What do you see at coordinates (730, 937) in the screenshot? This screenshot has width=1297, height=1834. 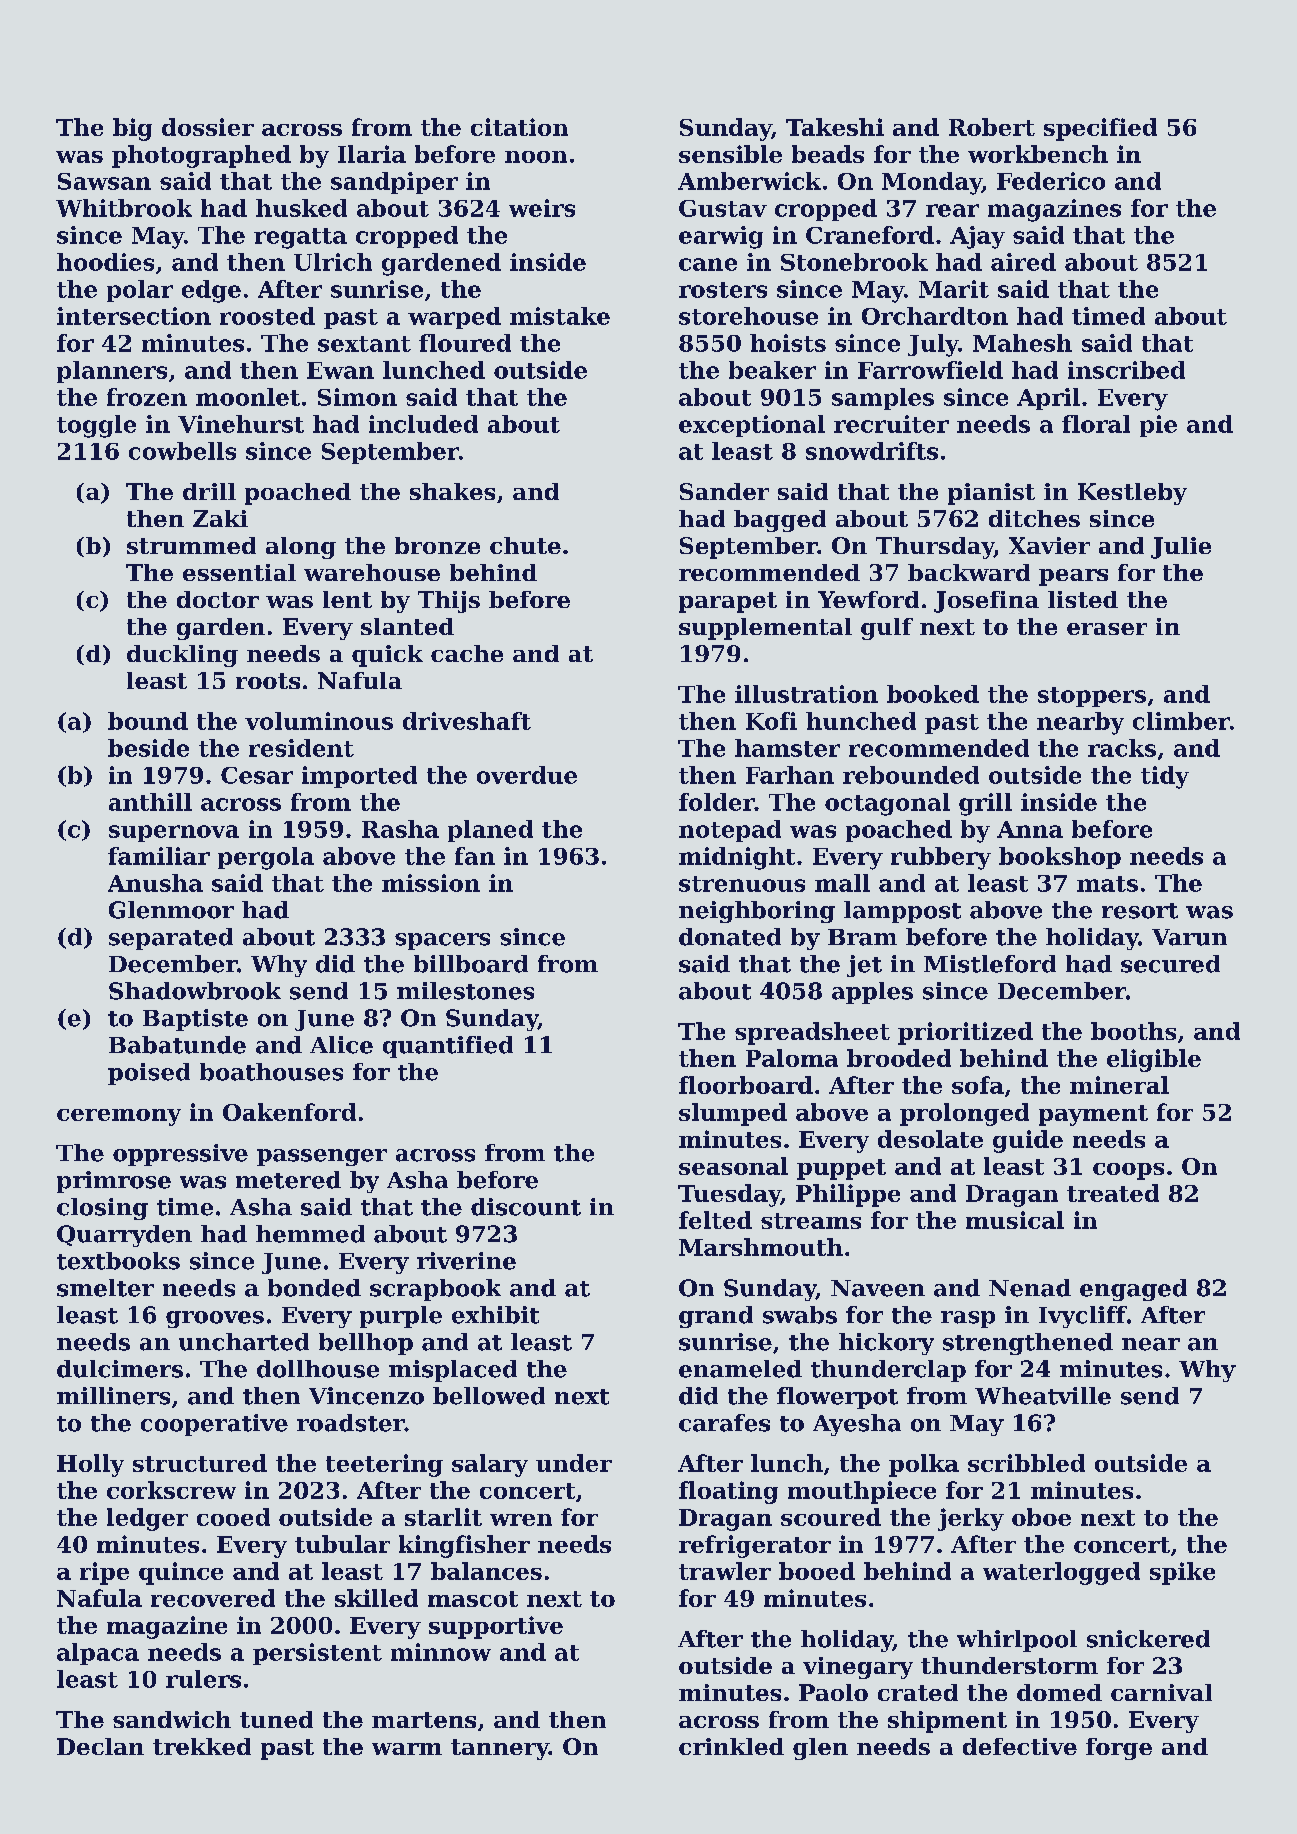 I see `donated` at bounding box center [730, 937].
